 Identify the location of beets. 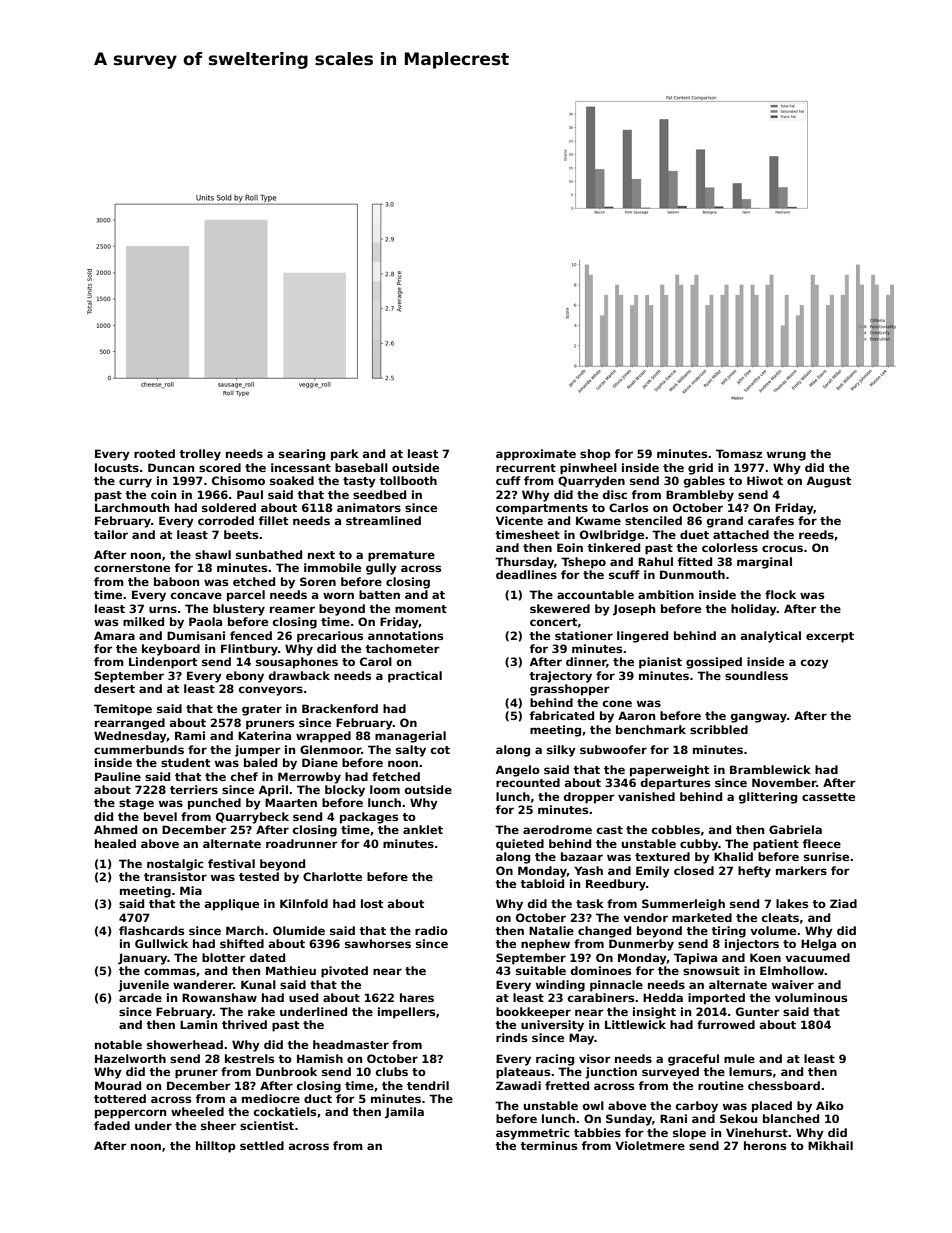
(241, 534).
